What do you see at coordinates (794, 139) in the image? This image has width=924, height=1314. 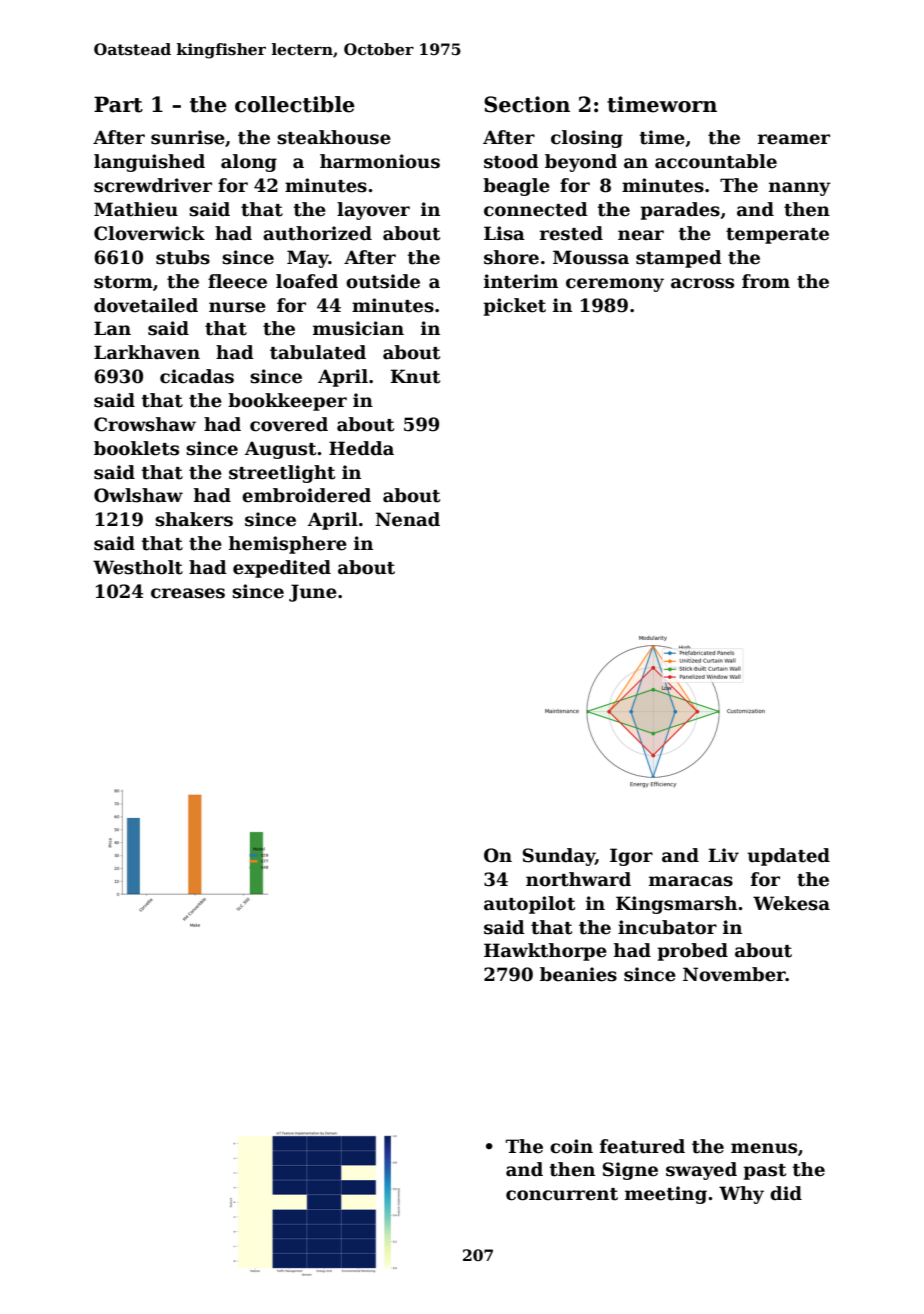 I see `reamer` at bounding box center [794, 139].
